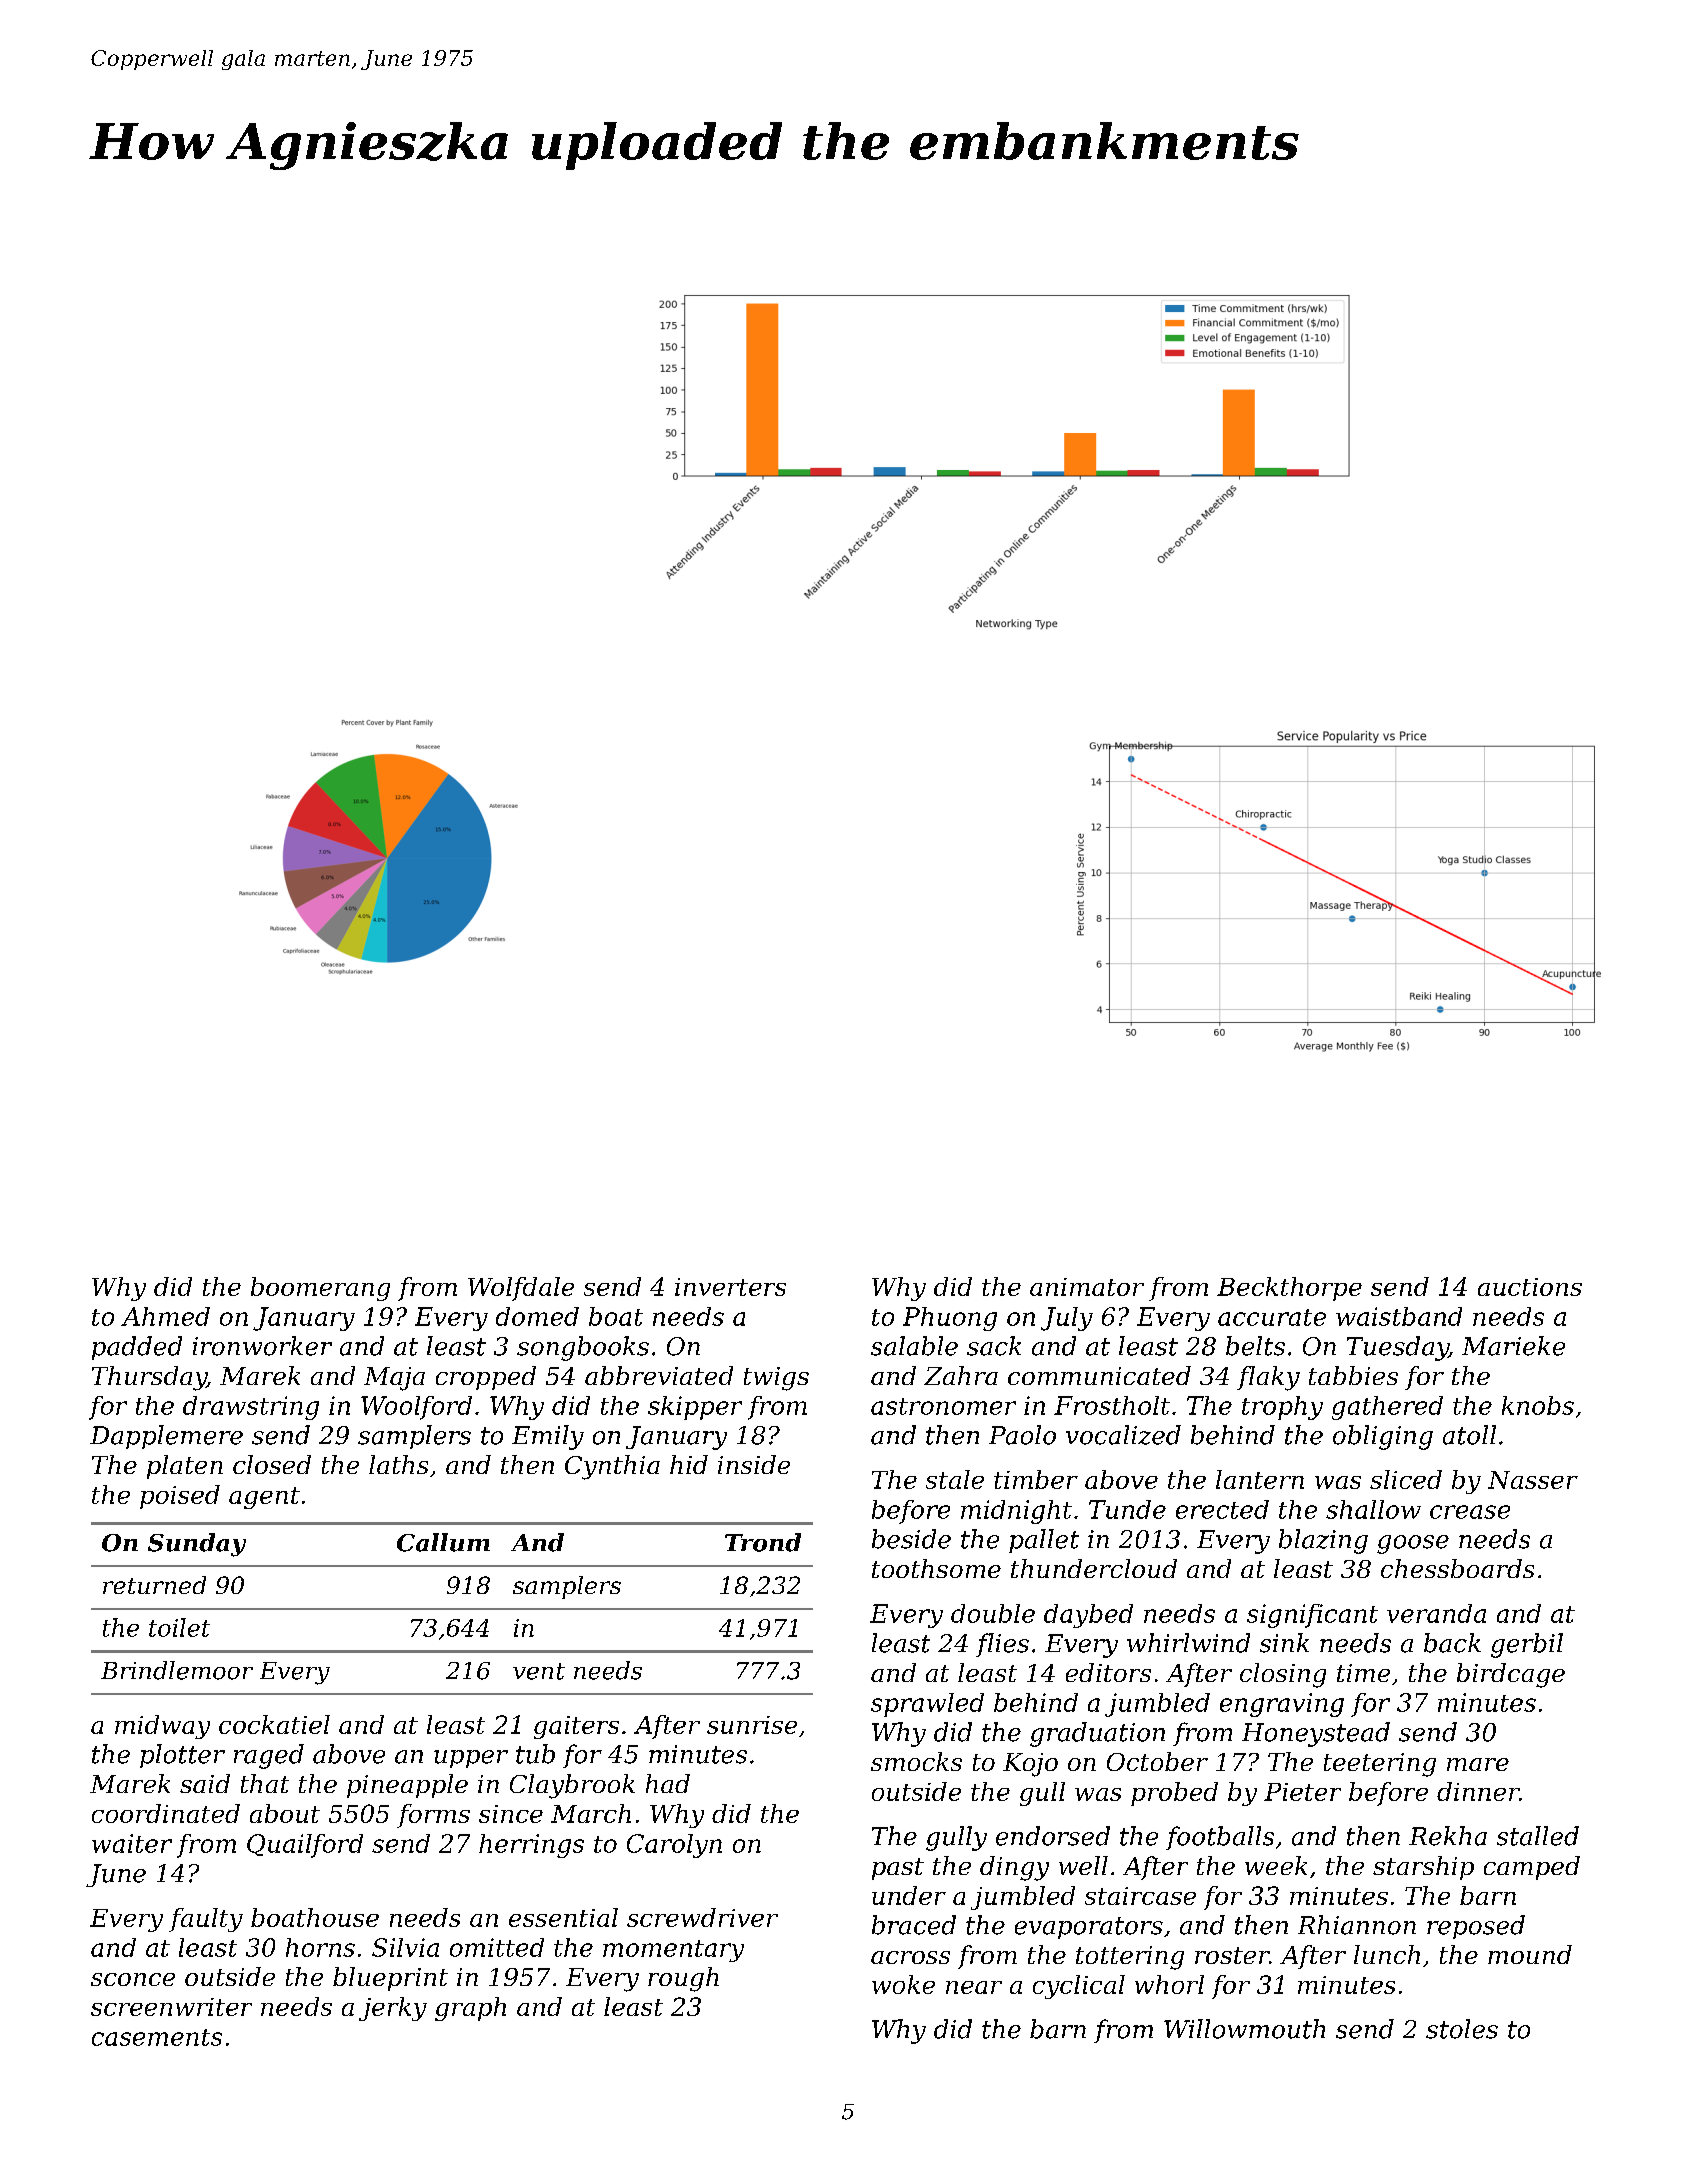 Image resolution: width=1683 pixels, height=2178 pixels. Describe the element at coordinates (416, 1408) in the screenshot. I see `Woolford` at that location.
